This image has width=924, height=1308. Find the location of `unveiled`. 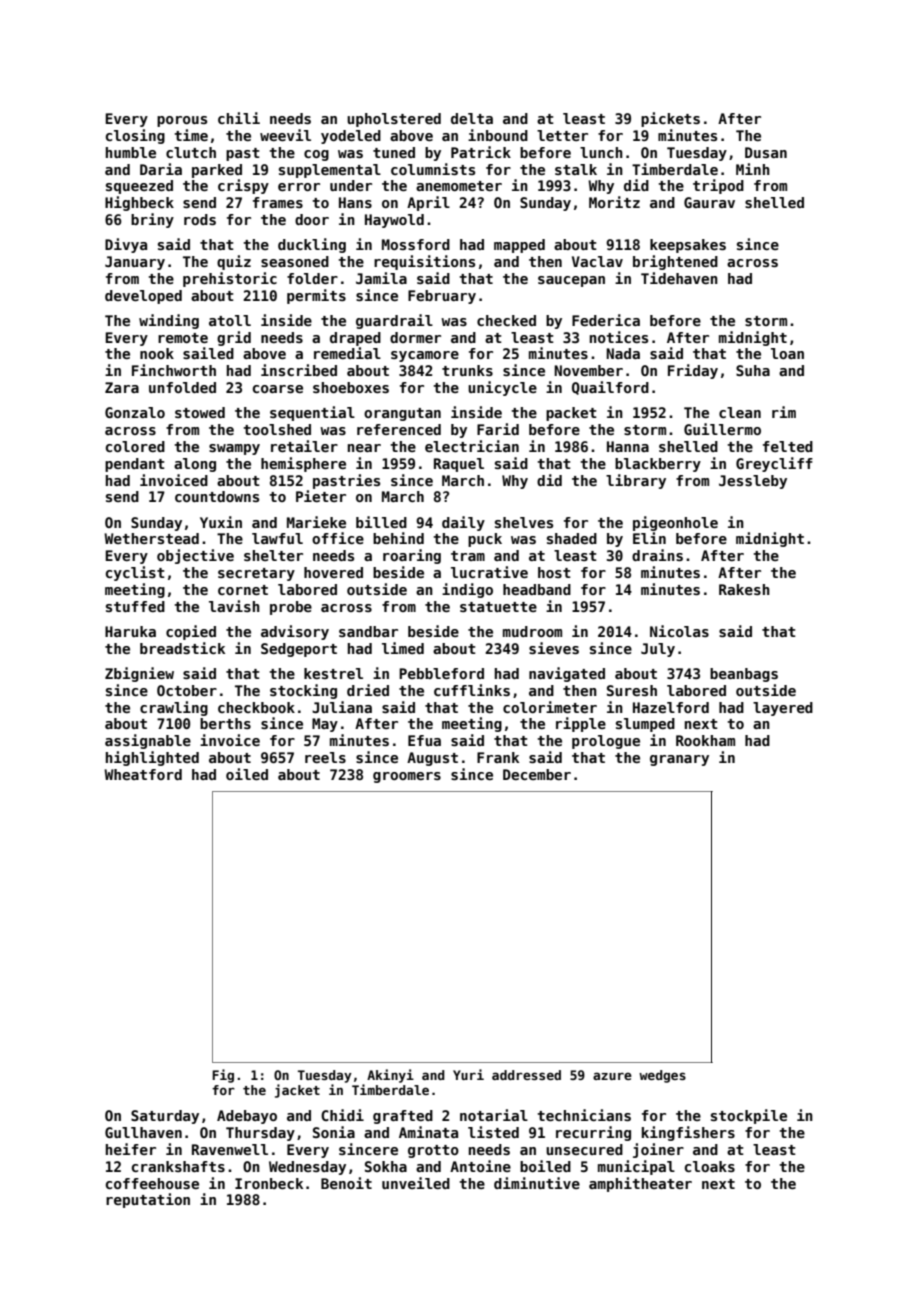

unveiled is located at coordinates (416, 1183).
